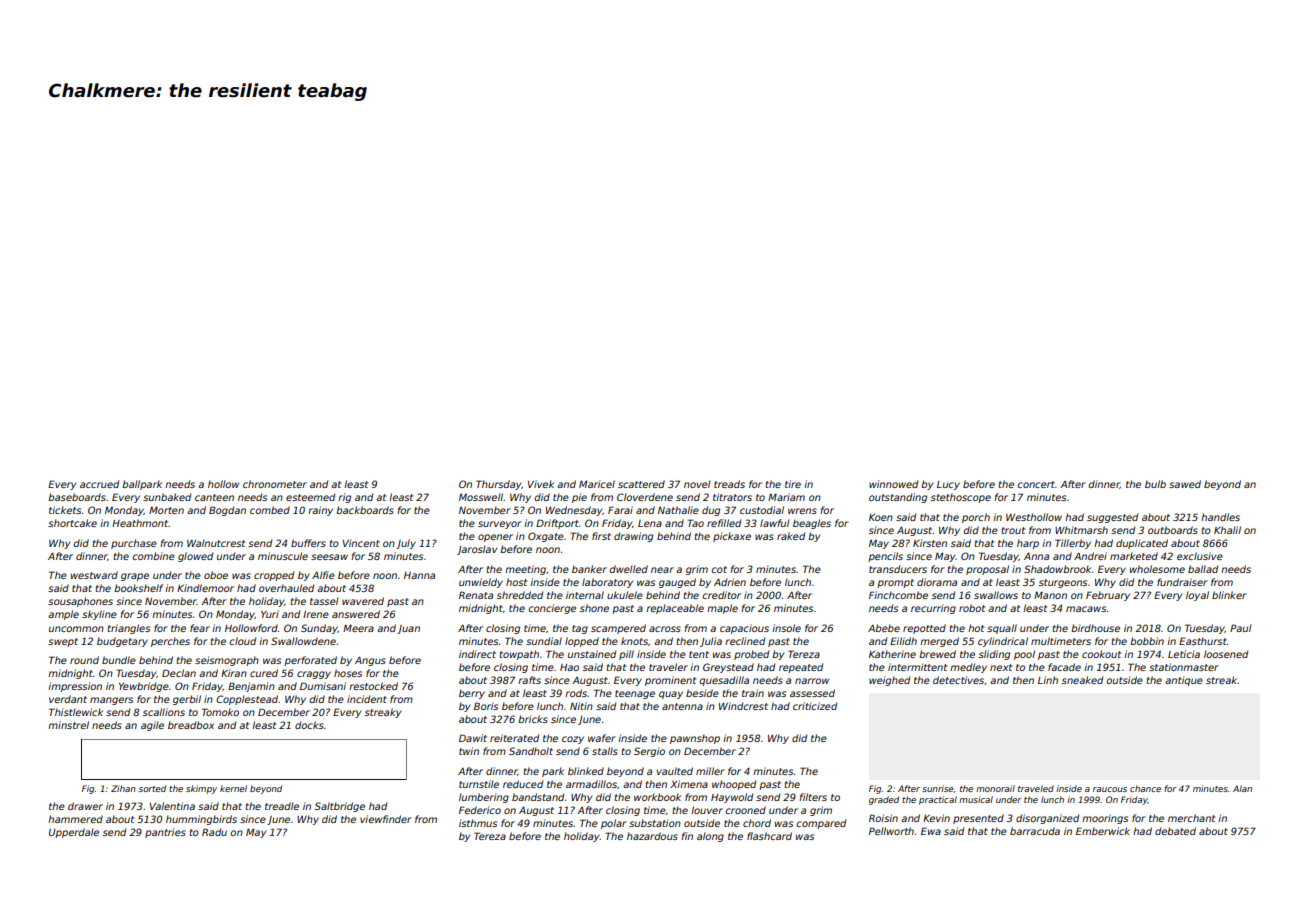 Image resolution: width=1308 pixels, height=924 pixels. I want to click on scallions, so click(164, 712).
